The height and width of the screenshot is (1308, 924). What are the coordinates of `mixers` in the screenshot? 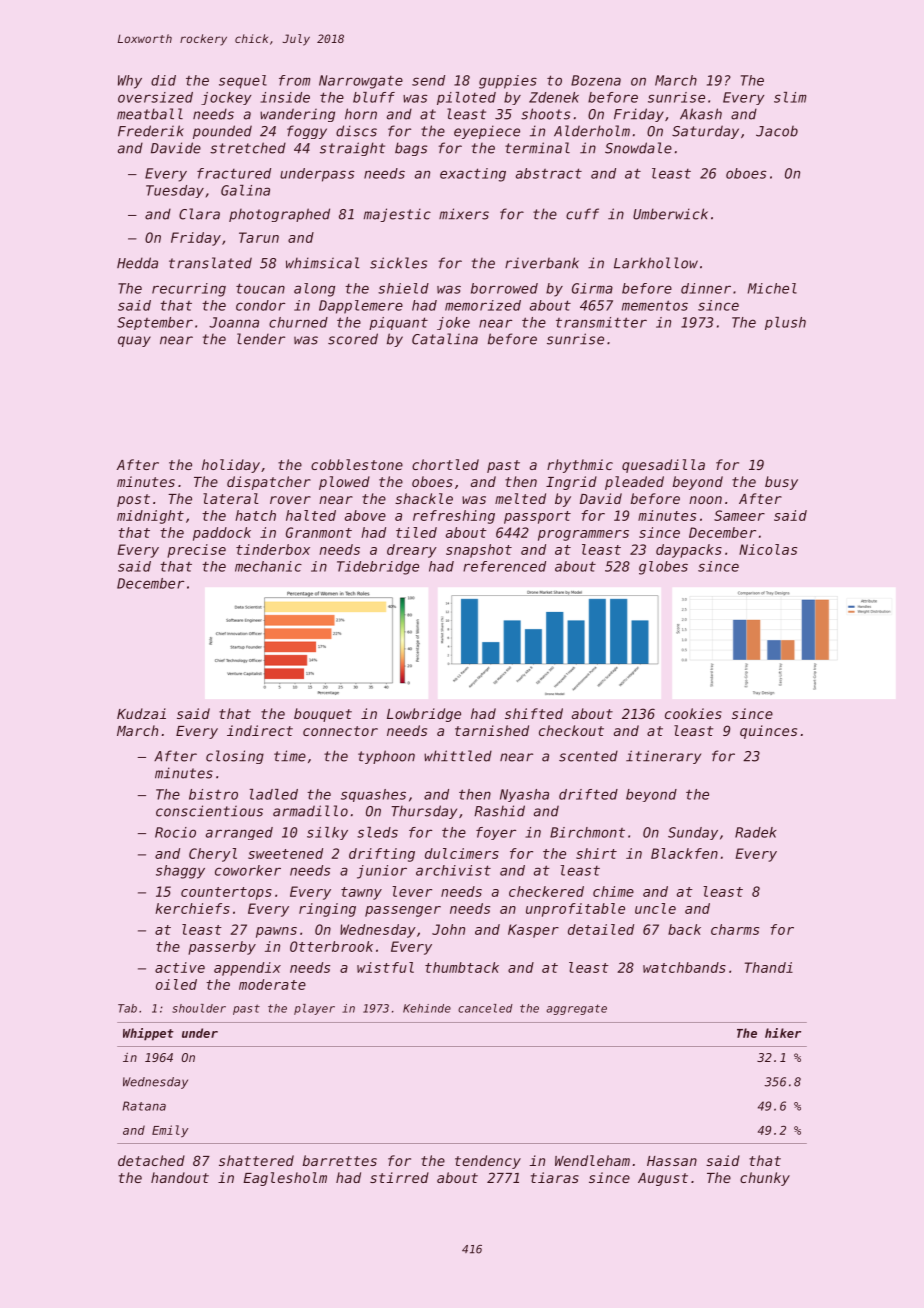 It's located at (464, 214).
